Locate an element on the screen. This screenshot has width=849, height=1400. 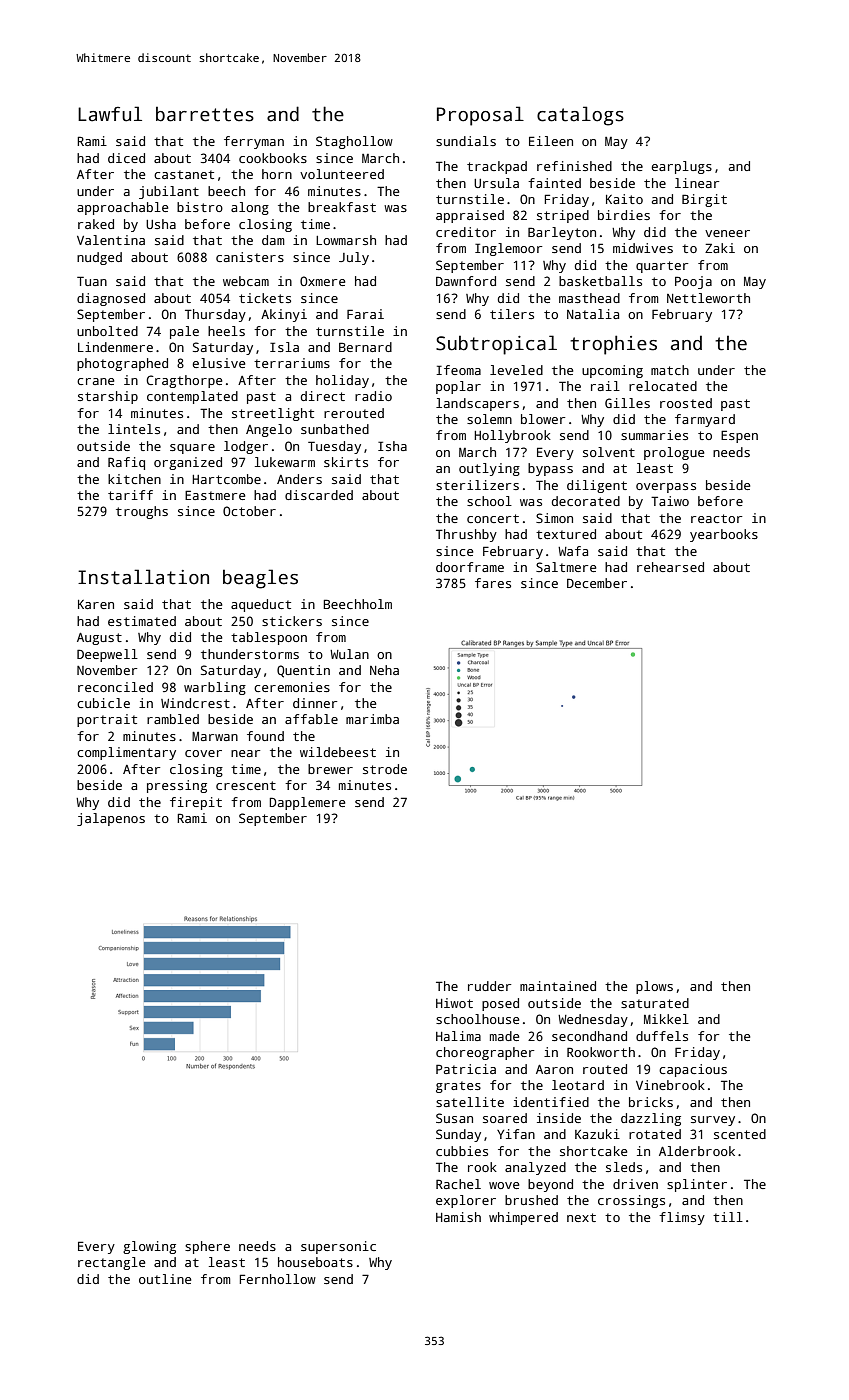
raked is located at coordinates (96, 224).
